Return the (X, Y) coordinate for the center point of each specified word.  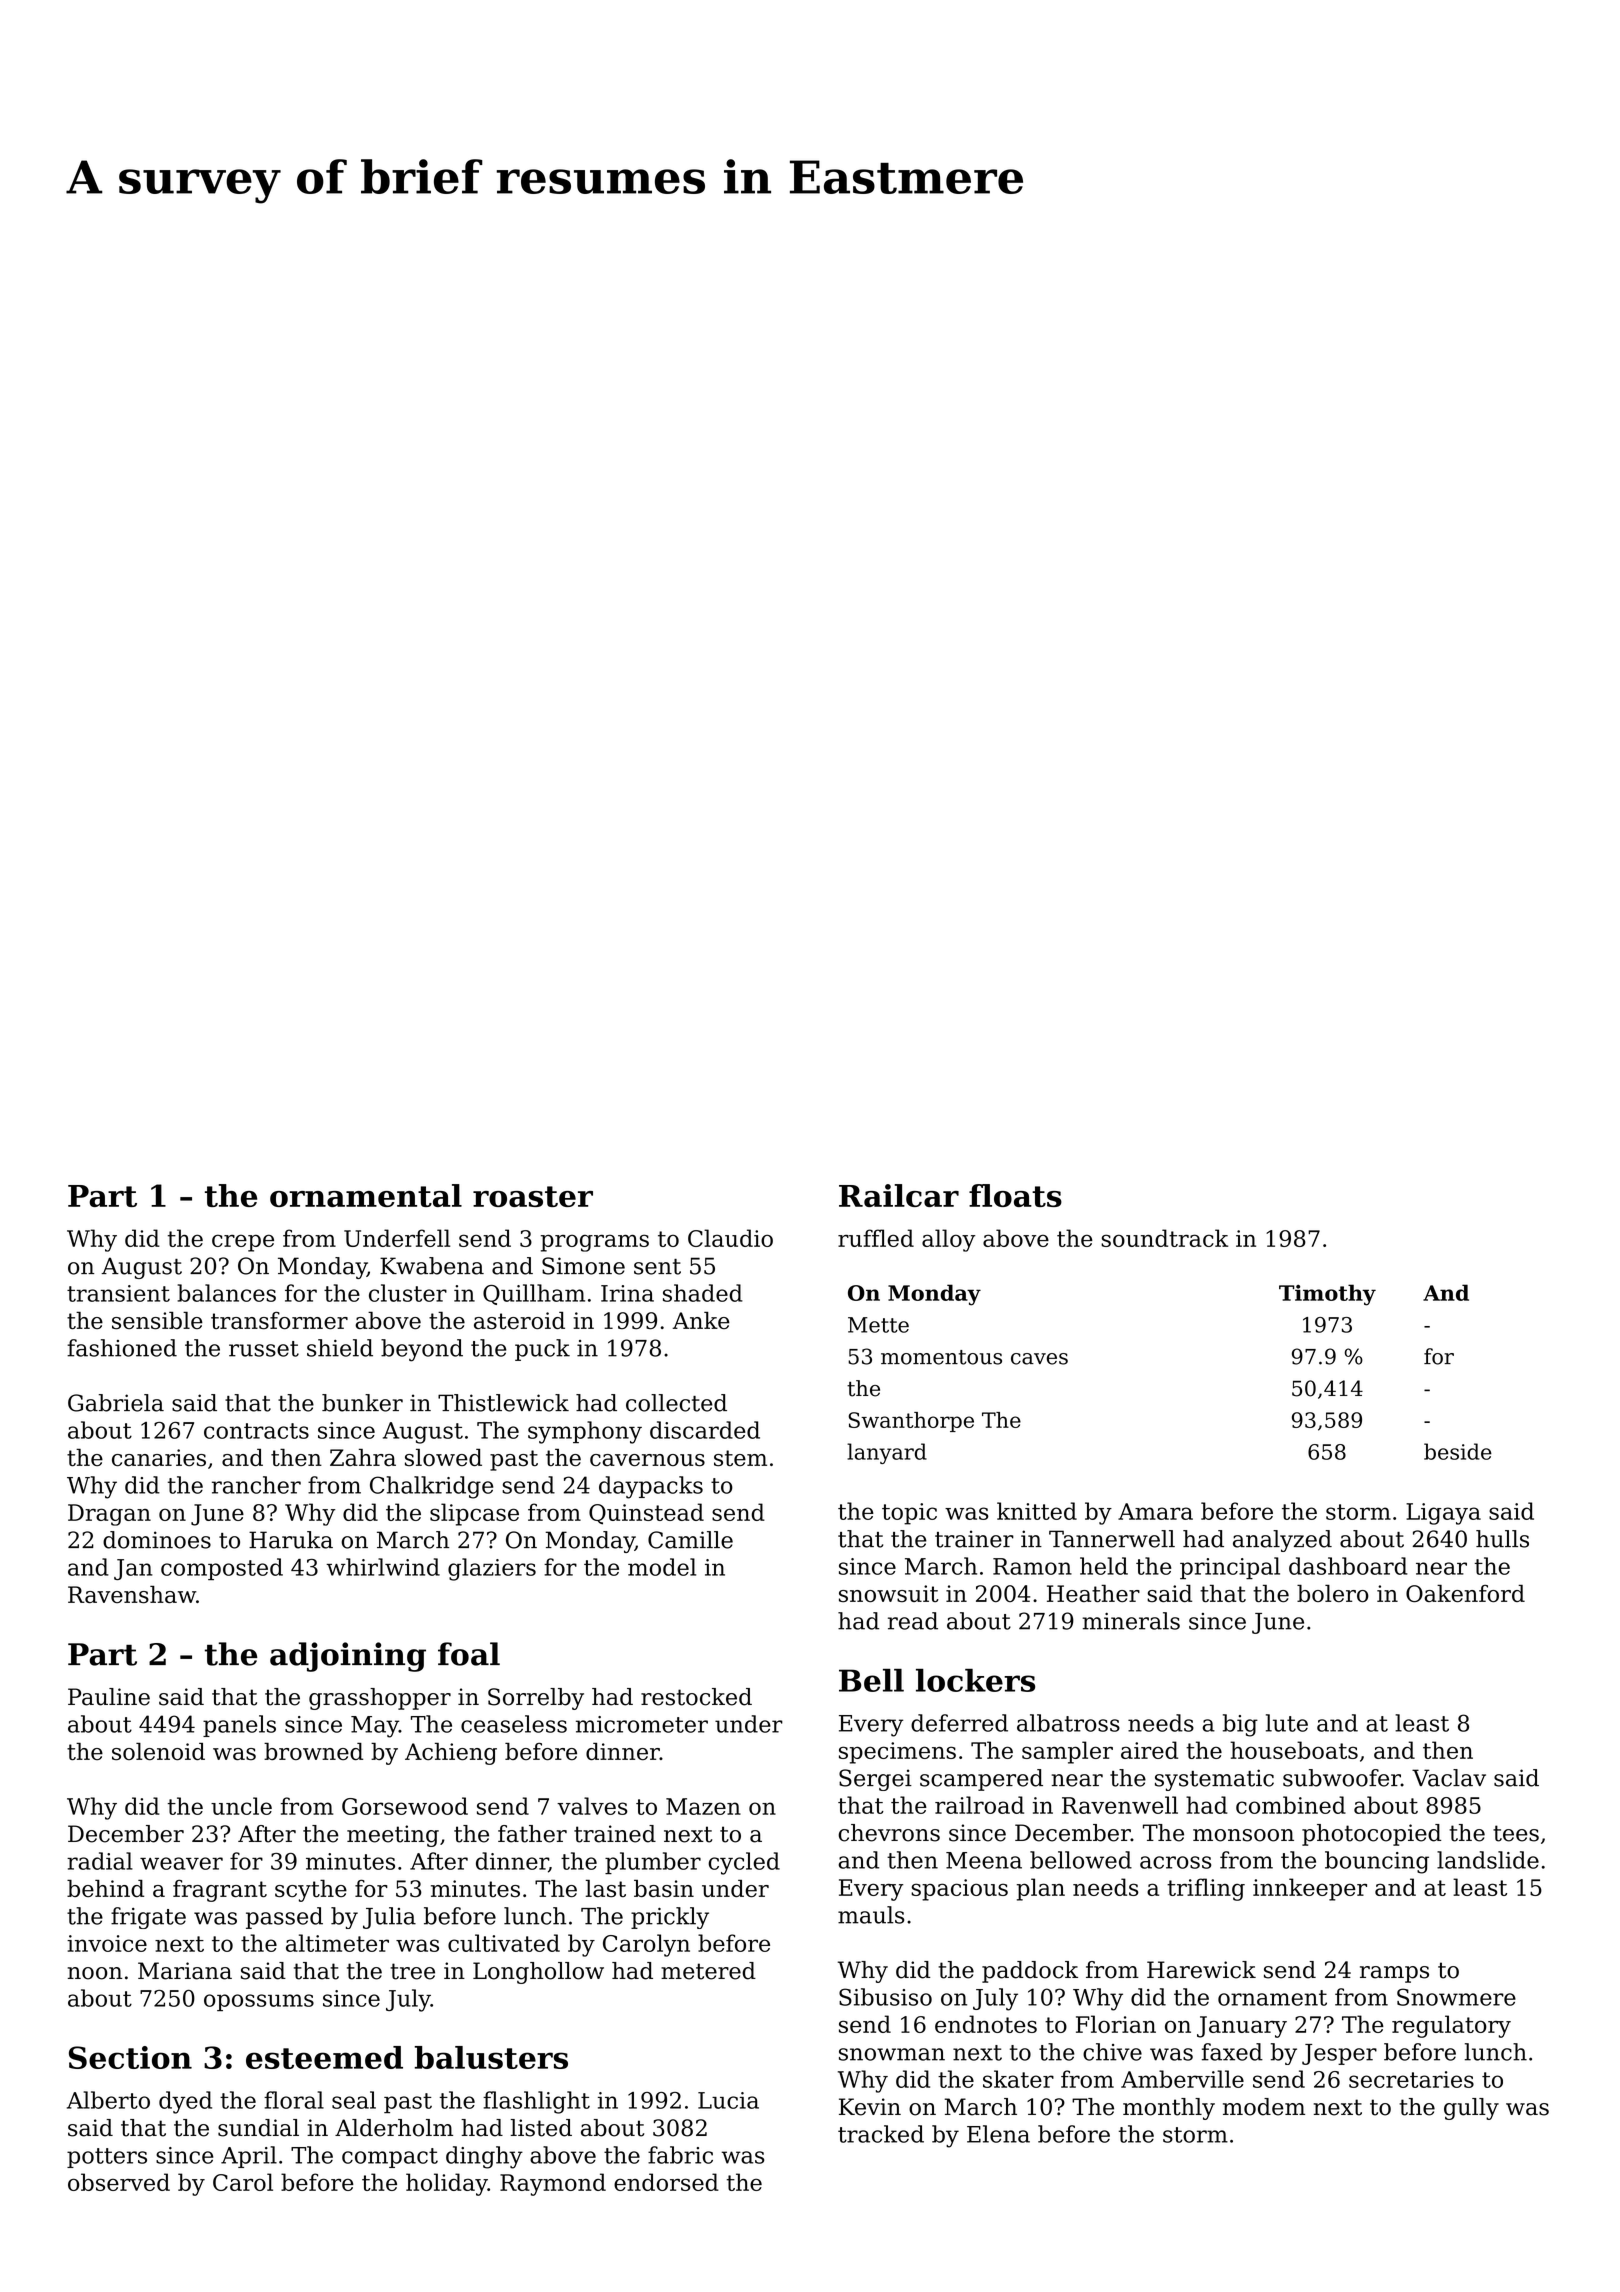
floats (1015, 1195)
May (375, 1727)
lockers (975, 1680)
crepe (243, 1243)
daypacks (651, 1487)
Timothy (1327, 1295)
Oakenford (1465, 1593)
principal (1230, 1568)
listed (541, 2128)
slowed (443, 1457)
